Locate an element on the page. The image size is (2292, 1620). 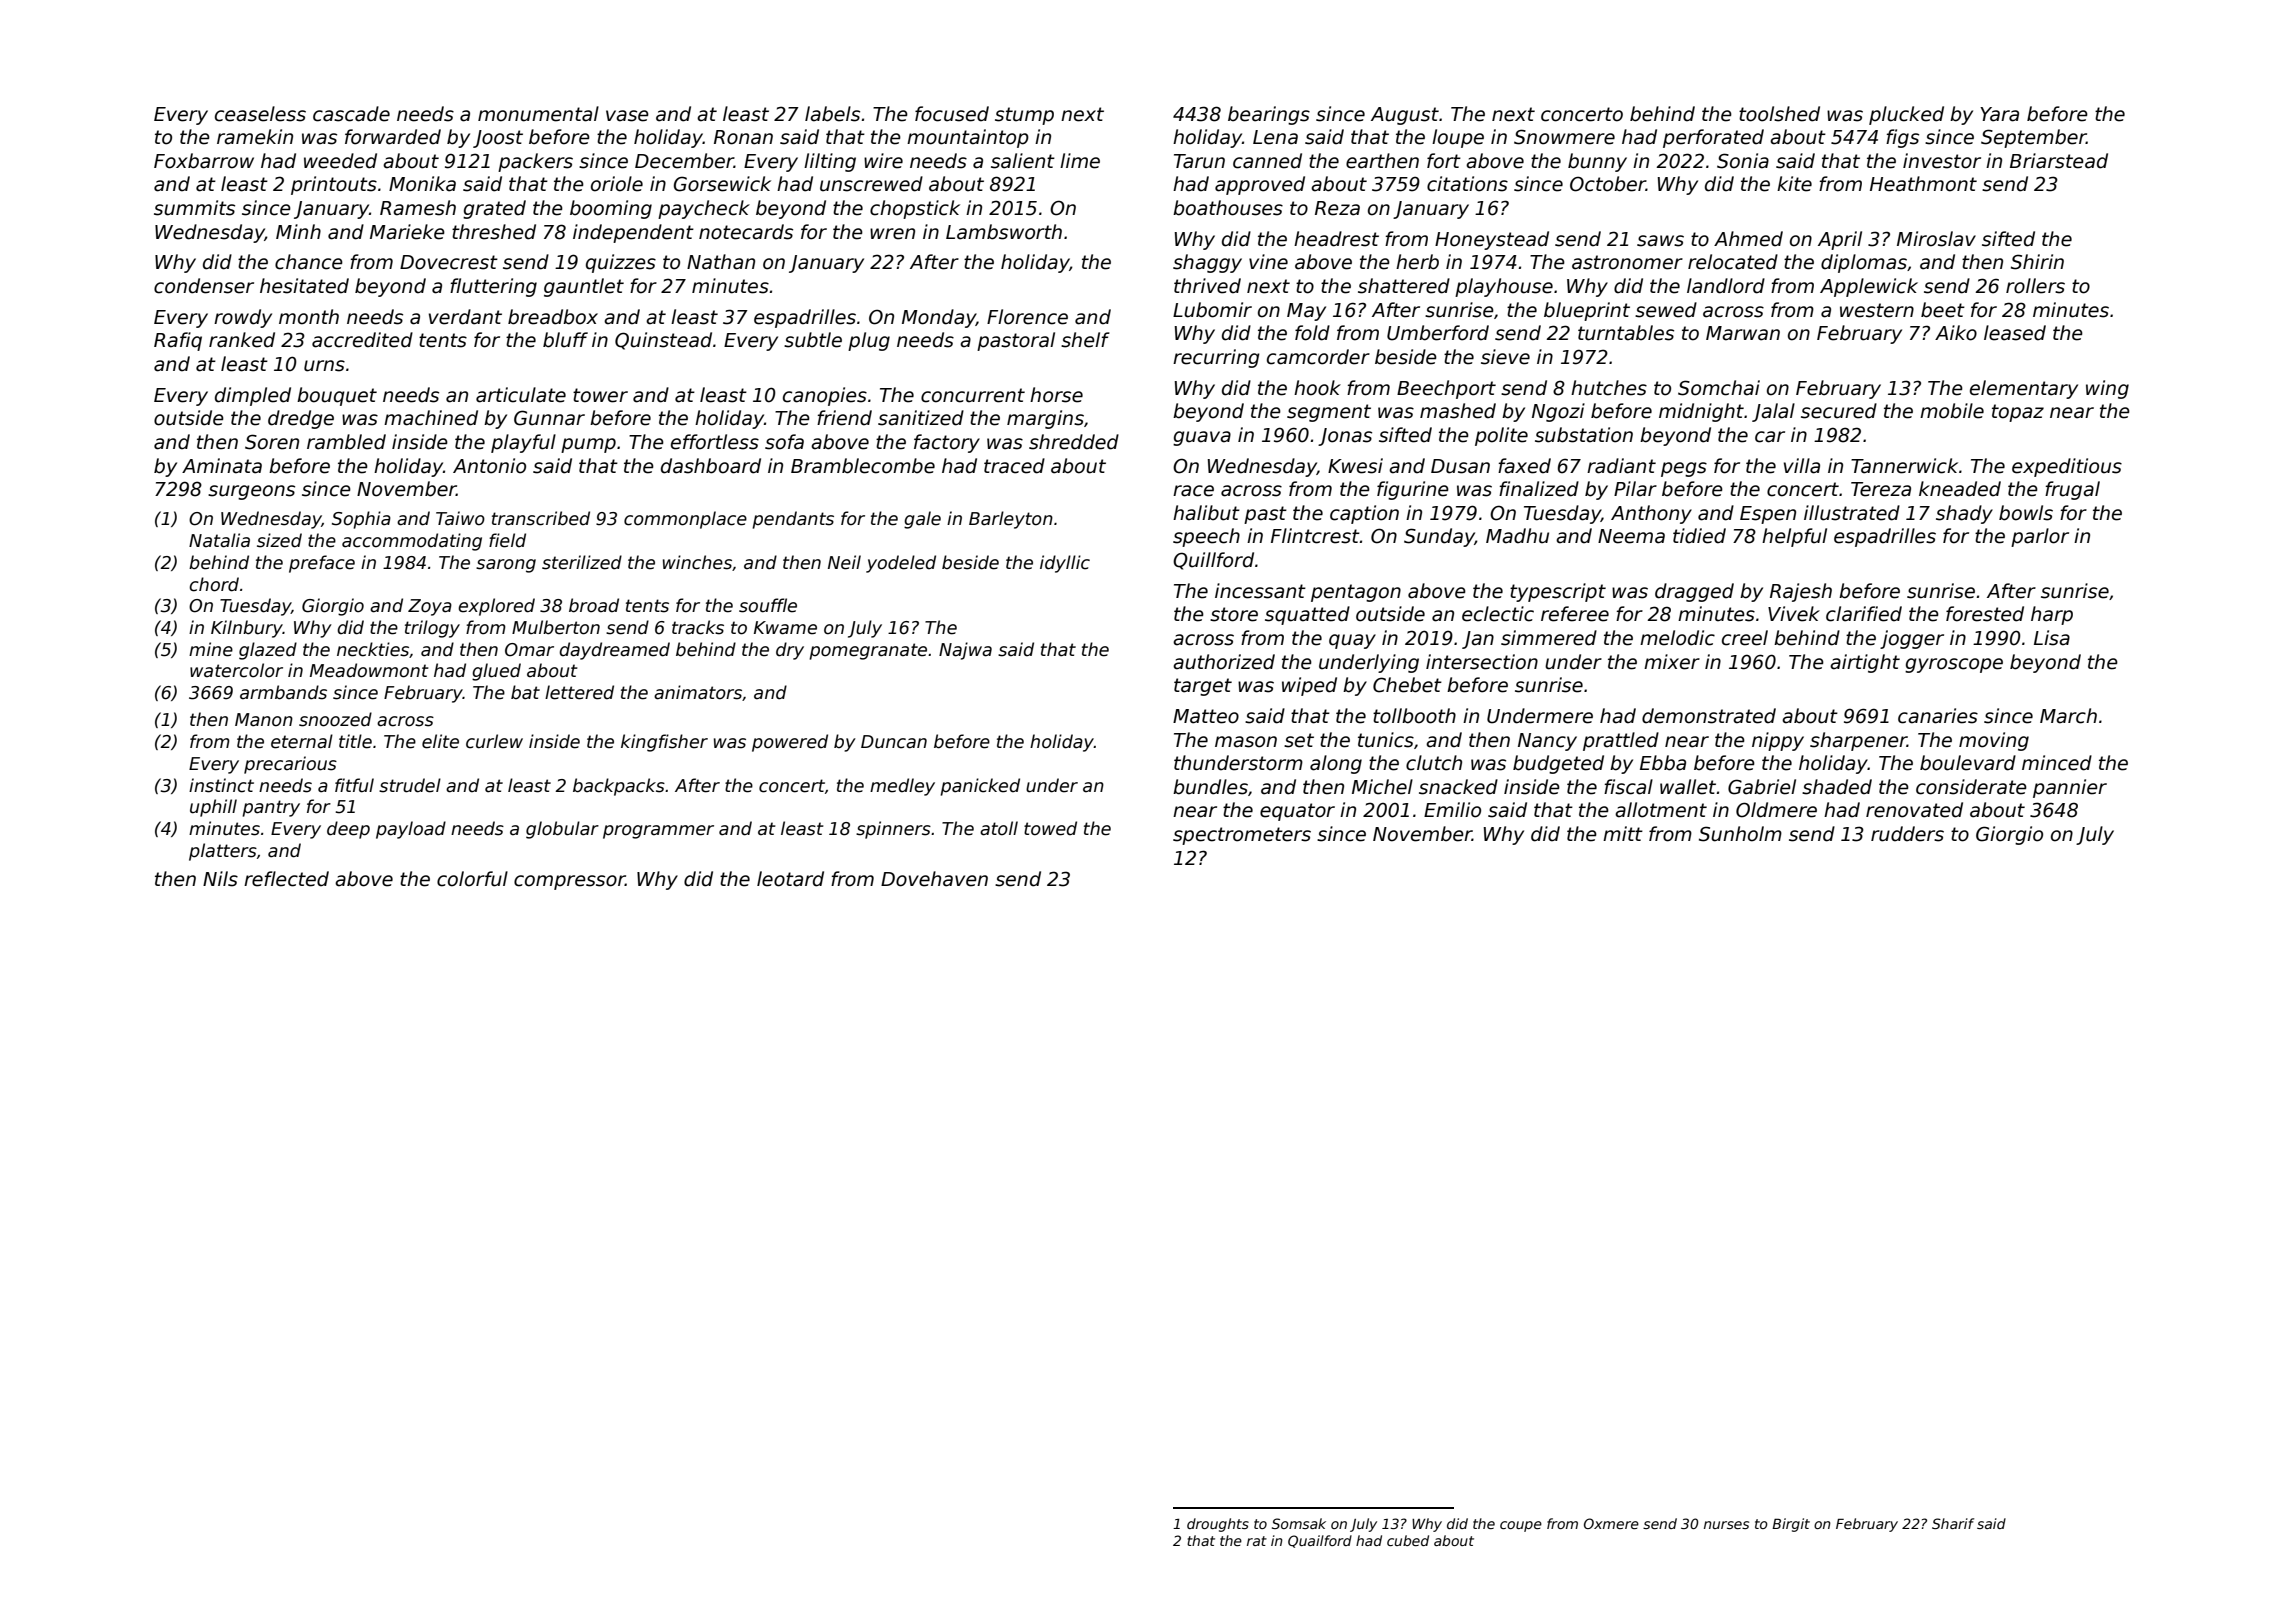
Sharif is located at coordinates (1953, 1523).
